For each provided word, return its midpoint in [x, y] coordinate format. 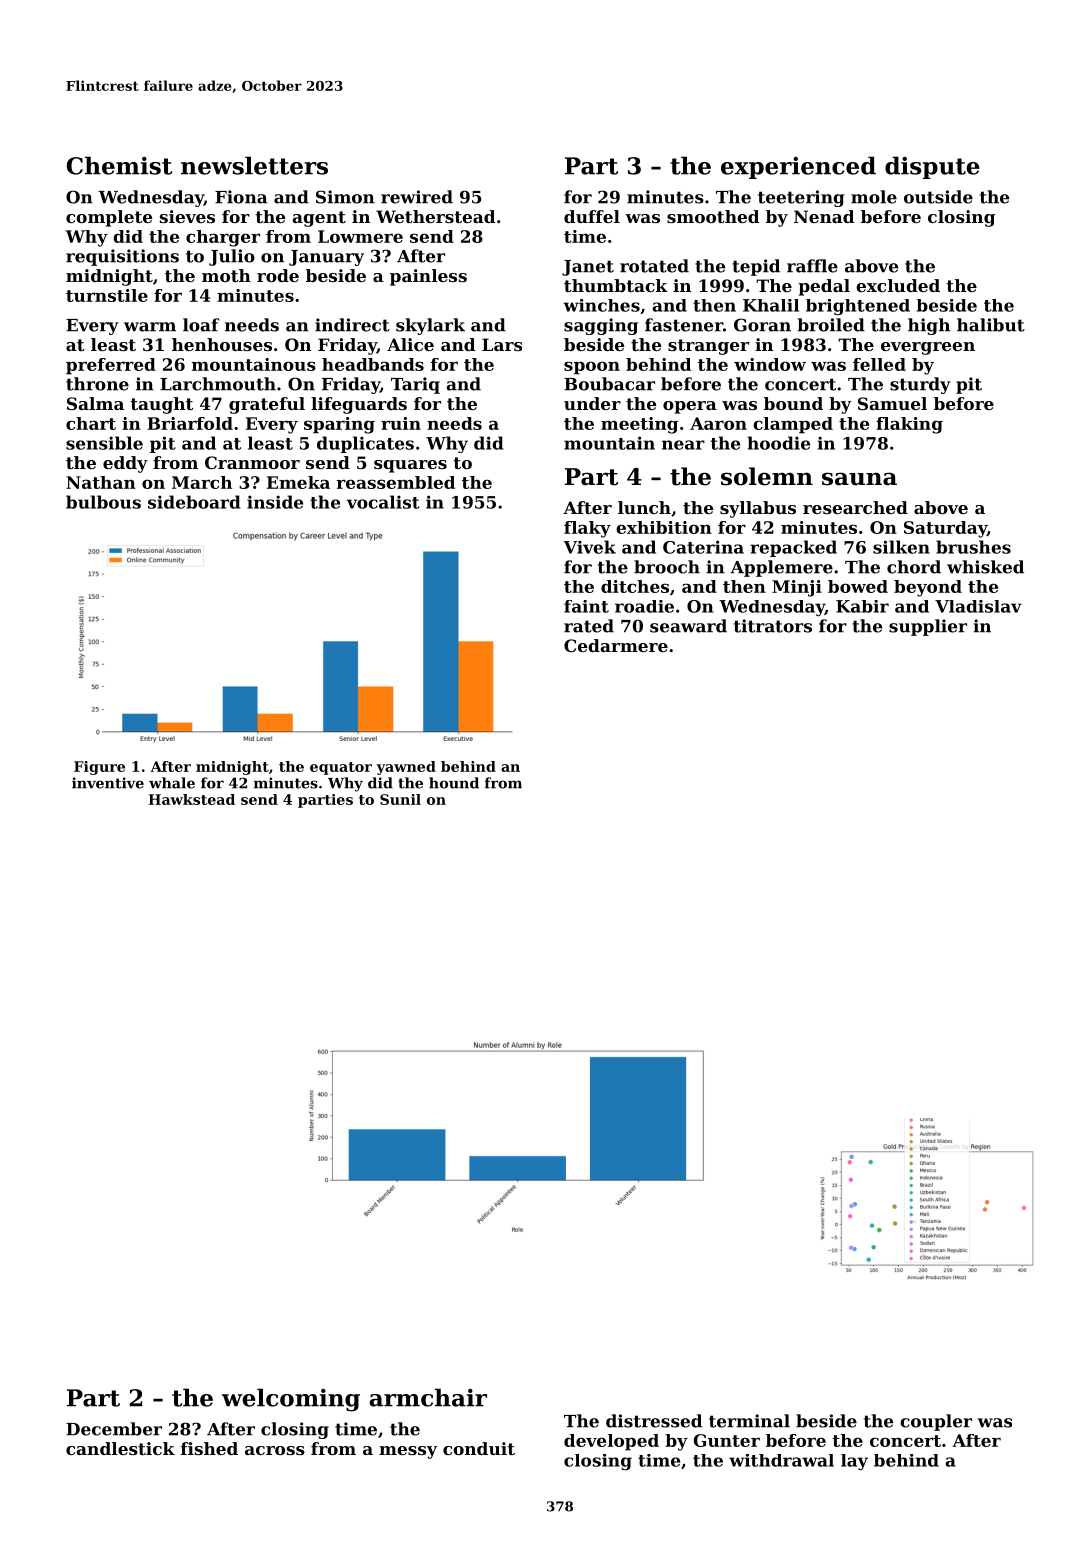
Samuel [892, 403]
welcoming [291, 1400]
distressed [654, 1421]
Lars [502, 344]
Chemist [119, 165]
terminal [749, 1421]
